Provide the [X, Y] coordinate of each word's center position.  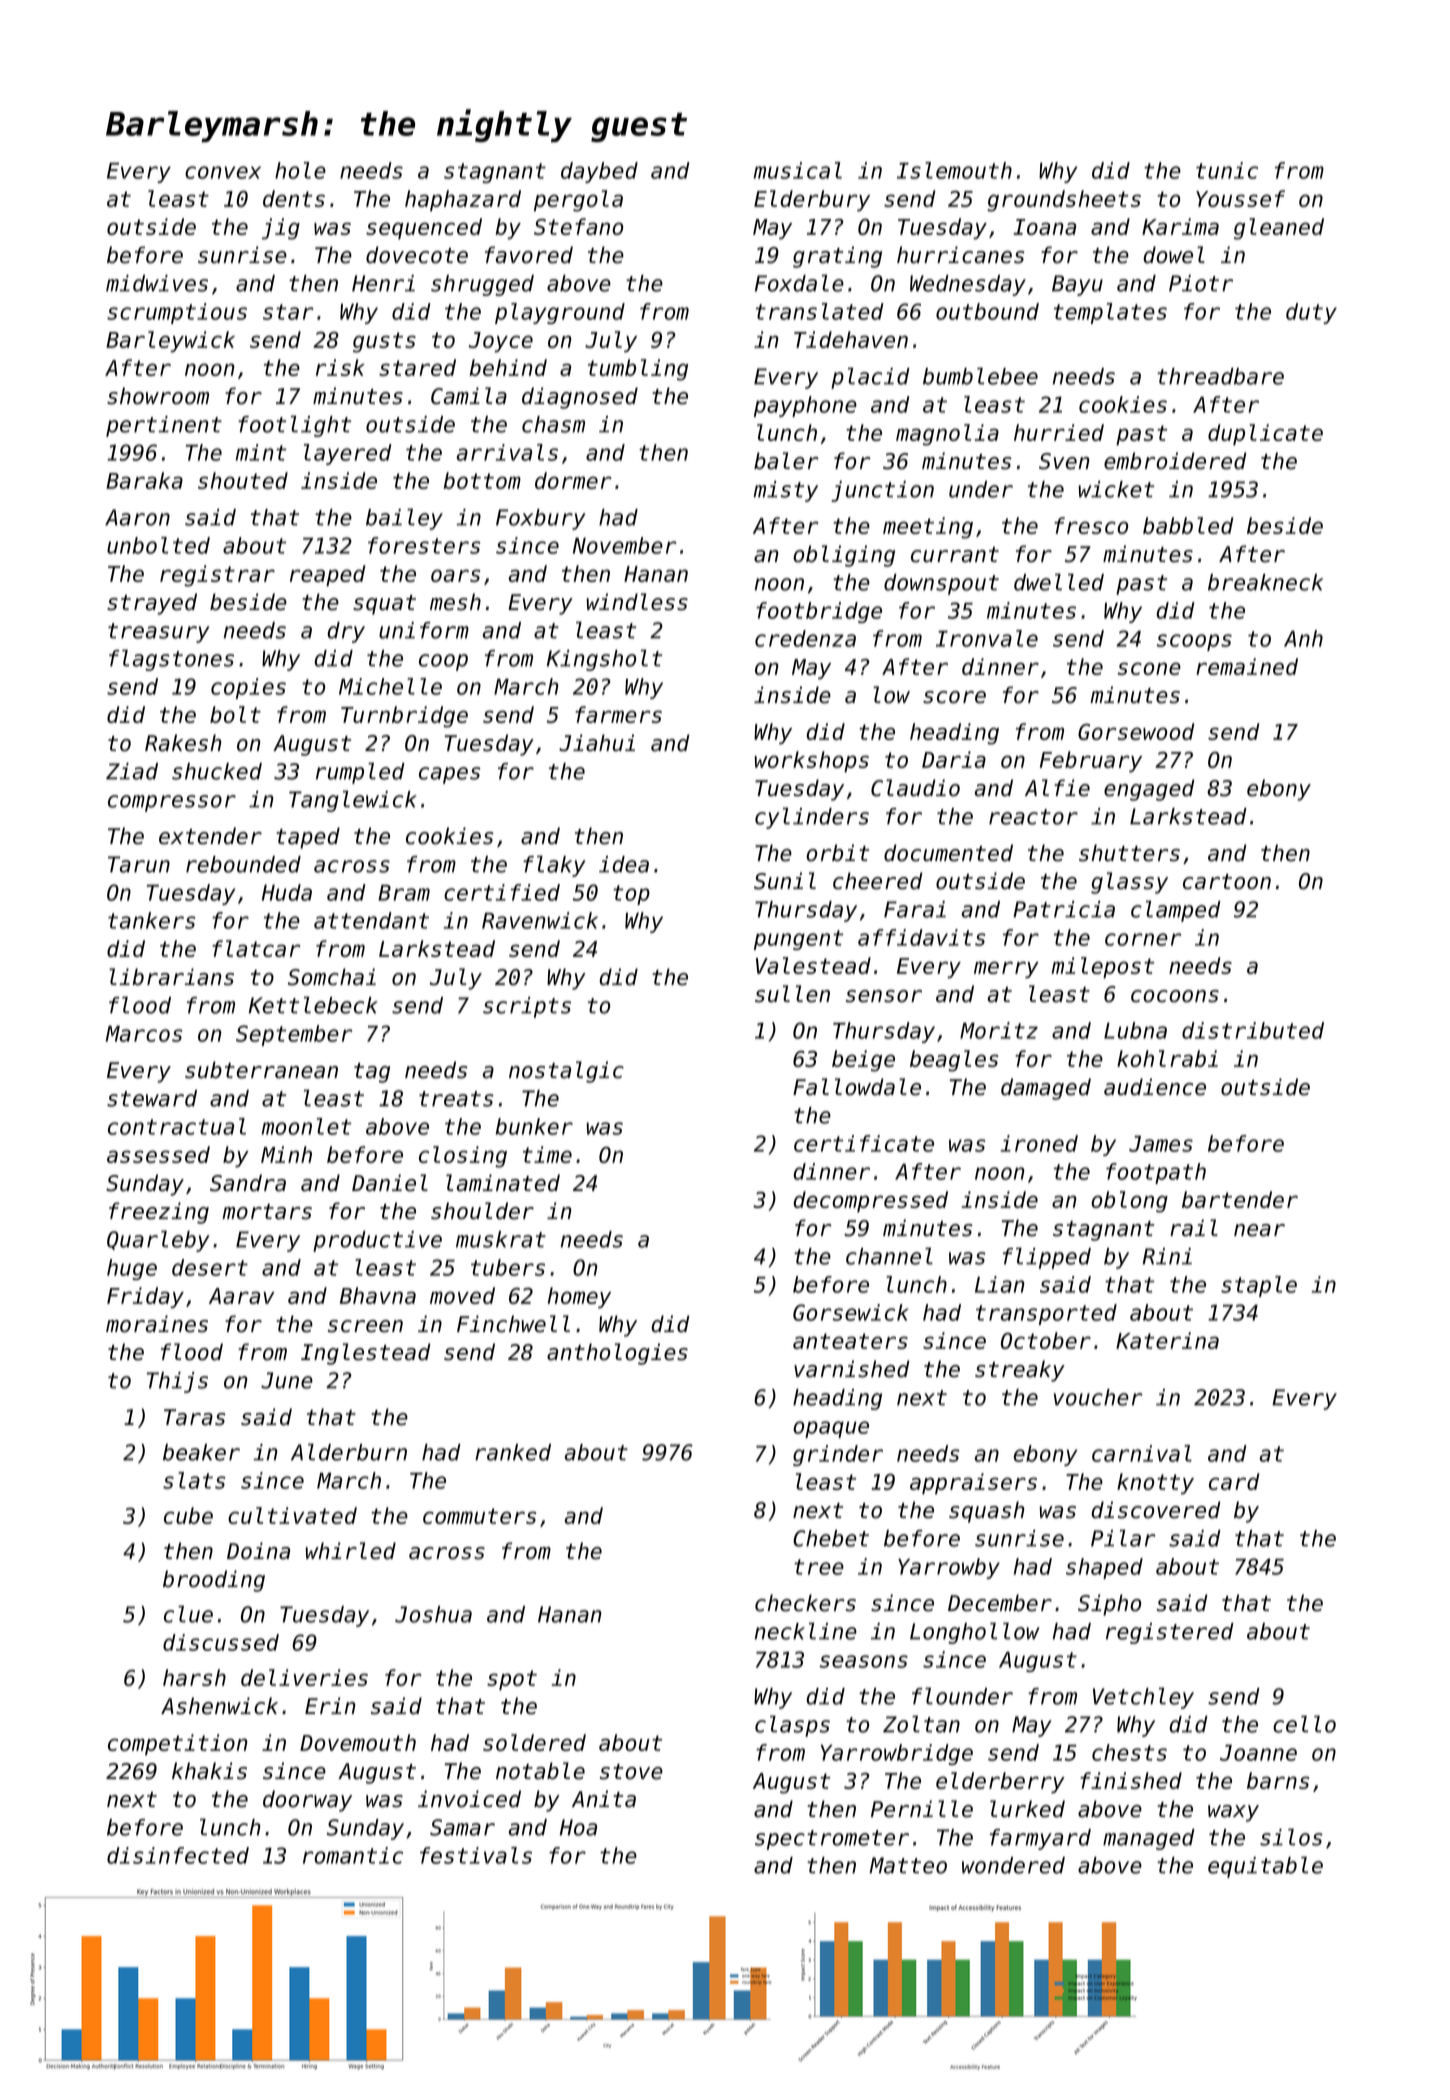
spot [512, 1680]
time [547, 1154]
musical [798, 170]
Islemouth [954, 170]
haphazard [463, 200]
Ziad [132, 771]
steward [152, 1098]
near [1259, 1230]
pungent [798, 940]
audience [1155, 1087]
